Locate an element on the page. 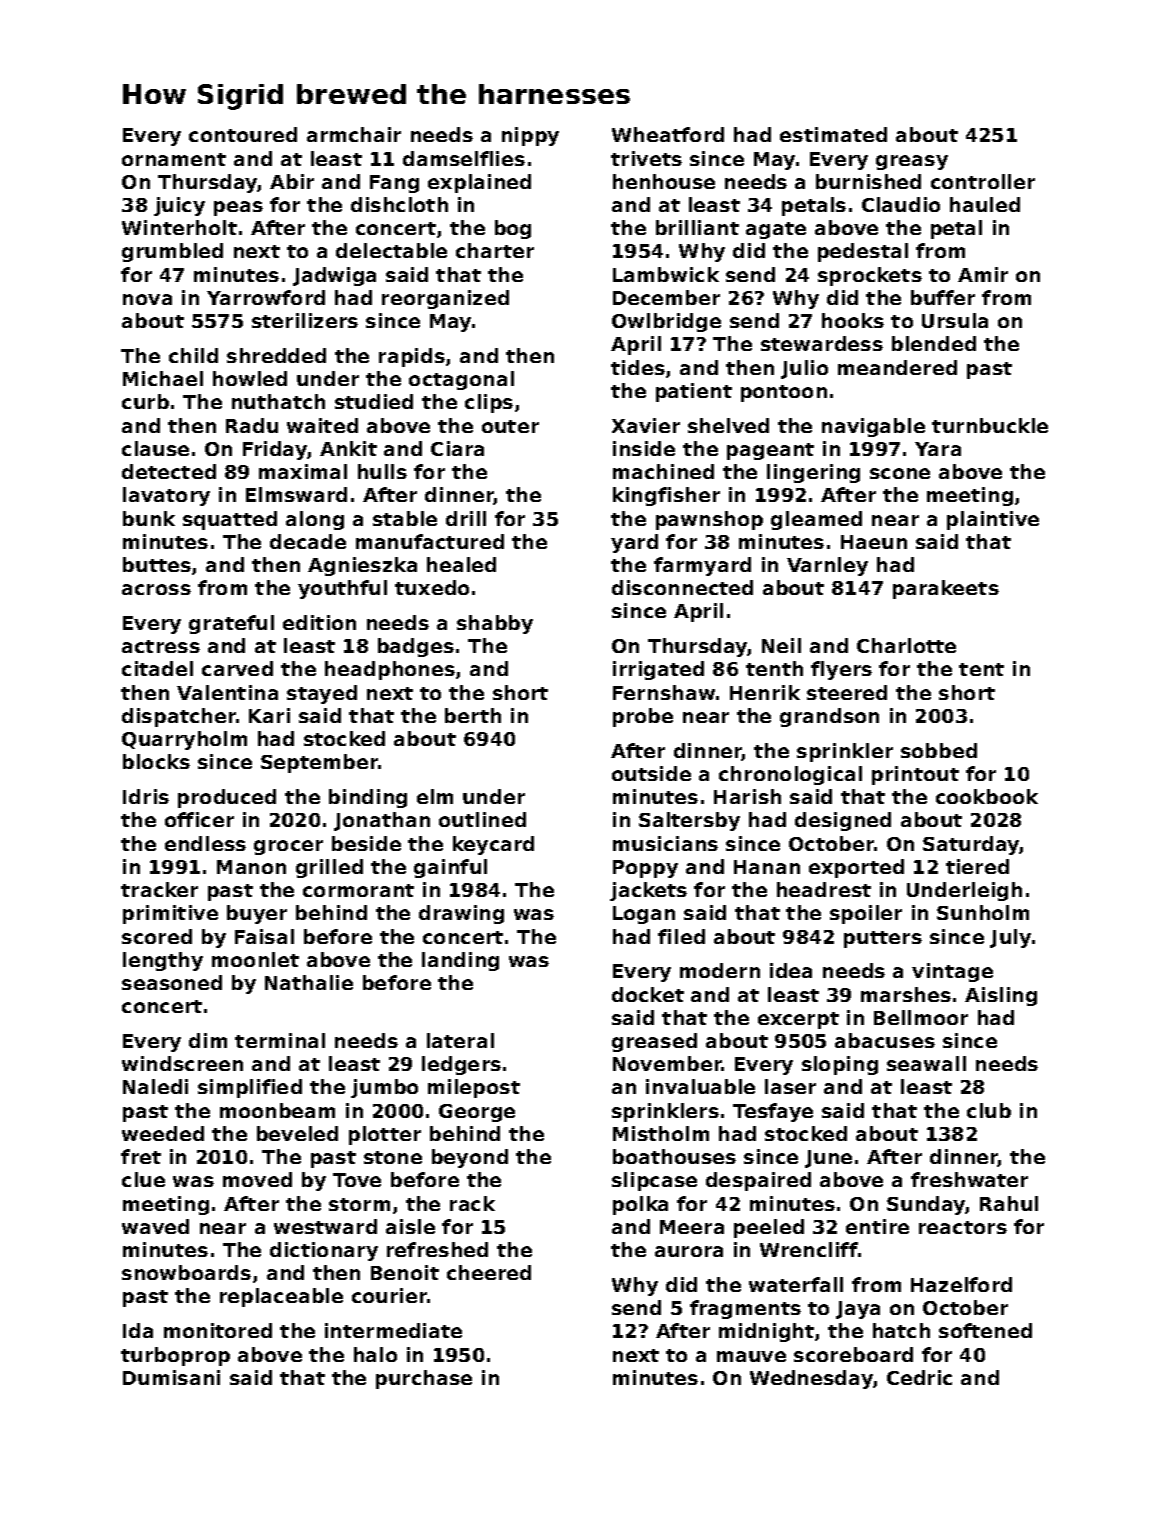 This image has height=1520, width=1175. spoiler is located at coordinates (866, 914).
